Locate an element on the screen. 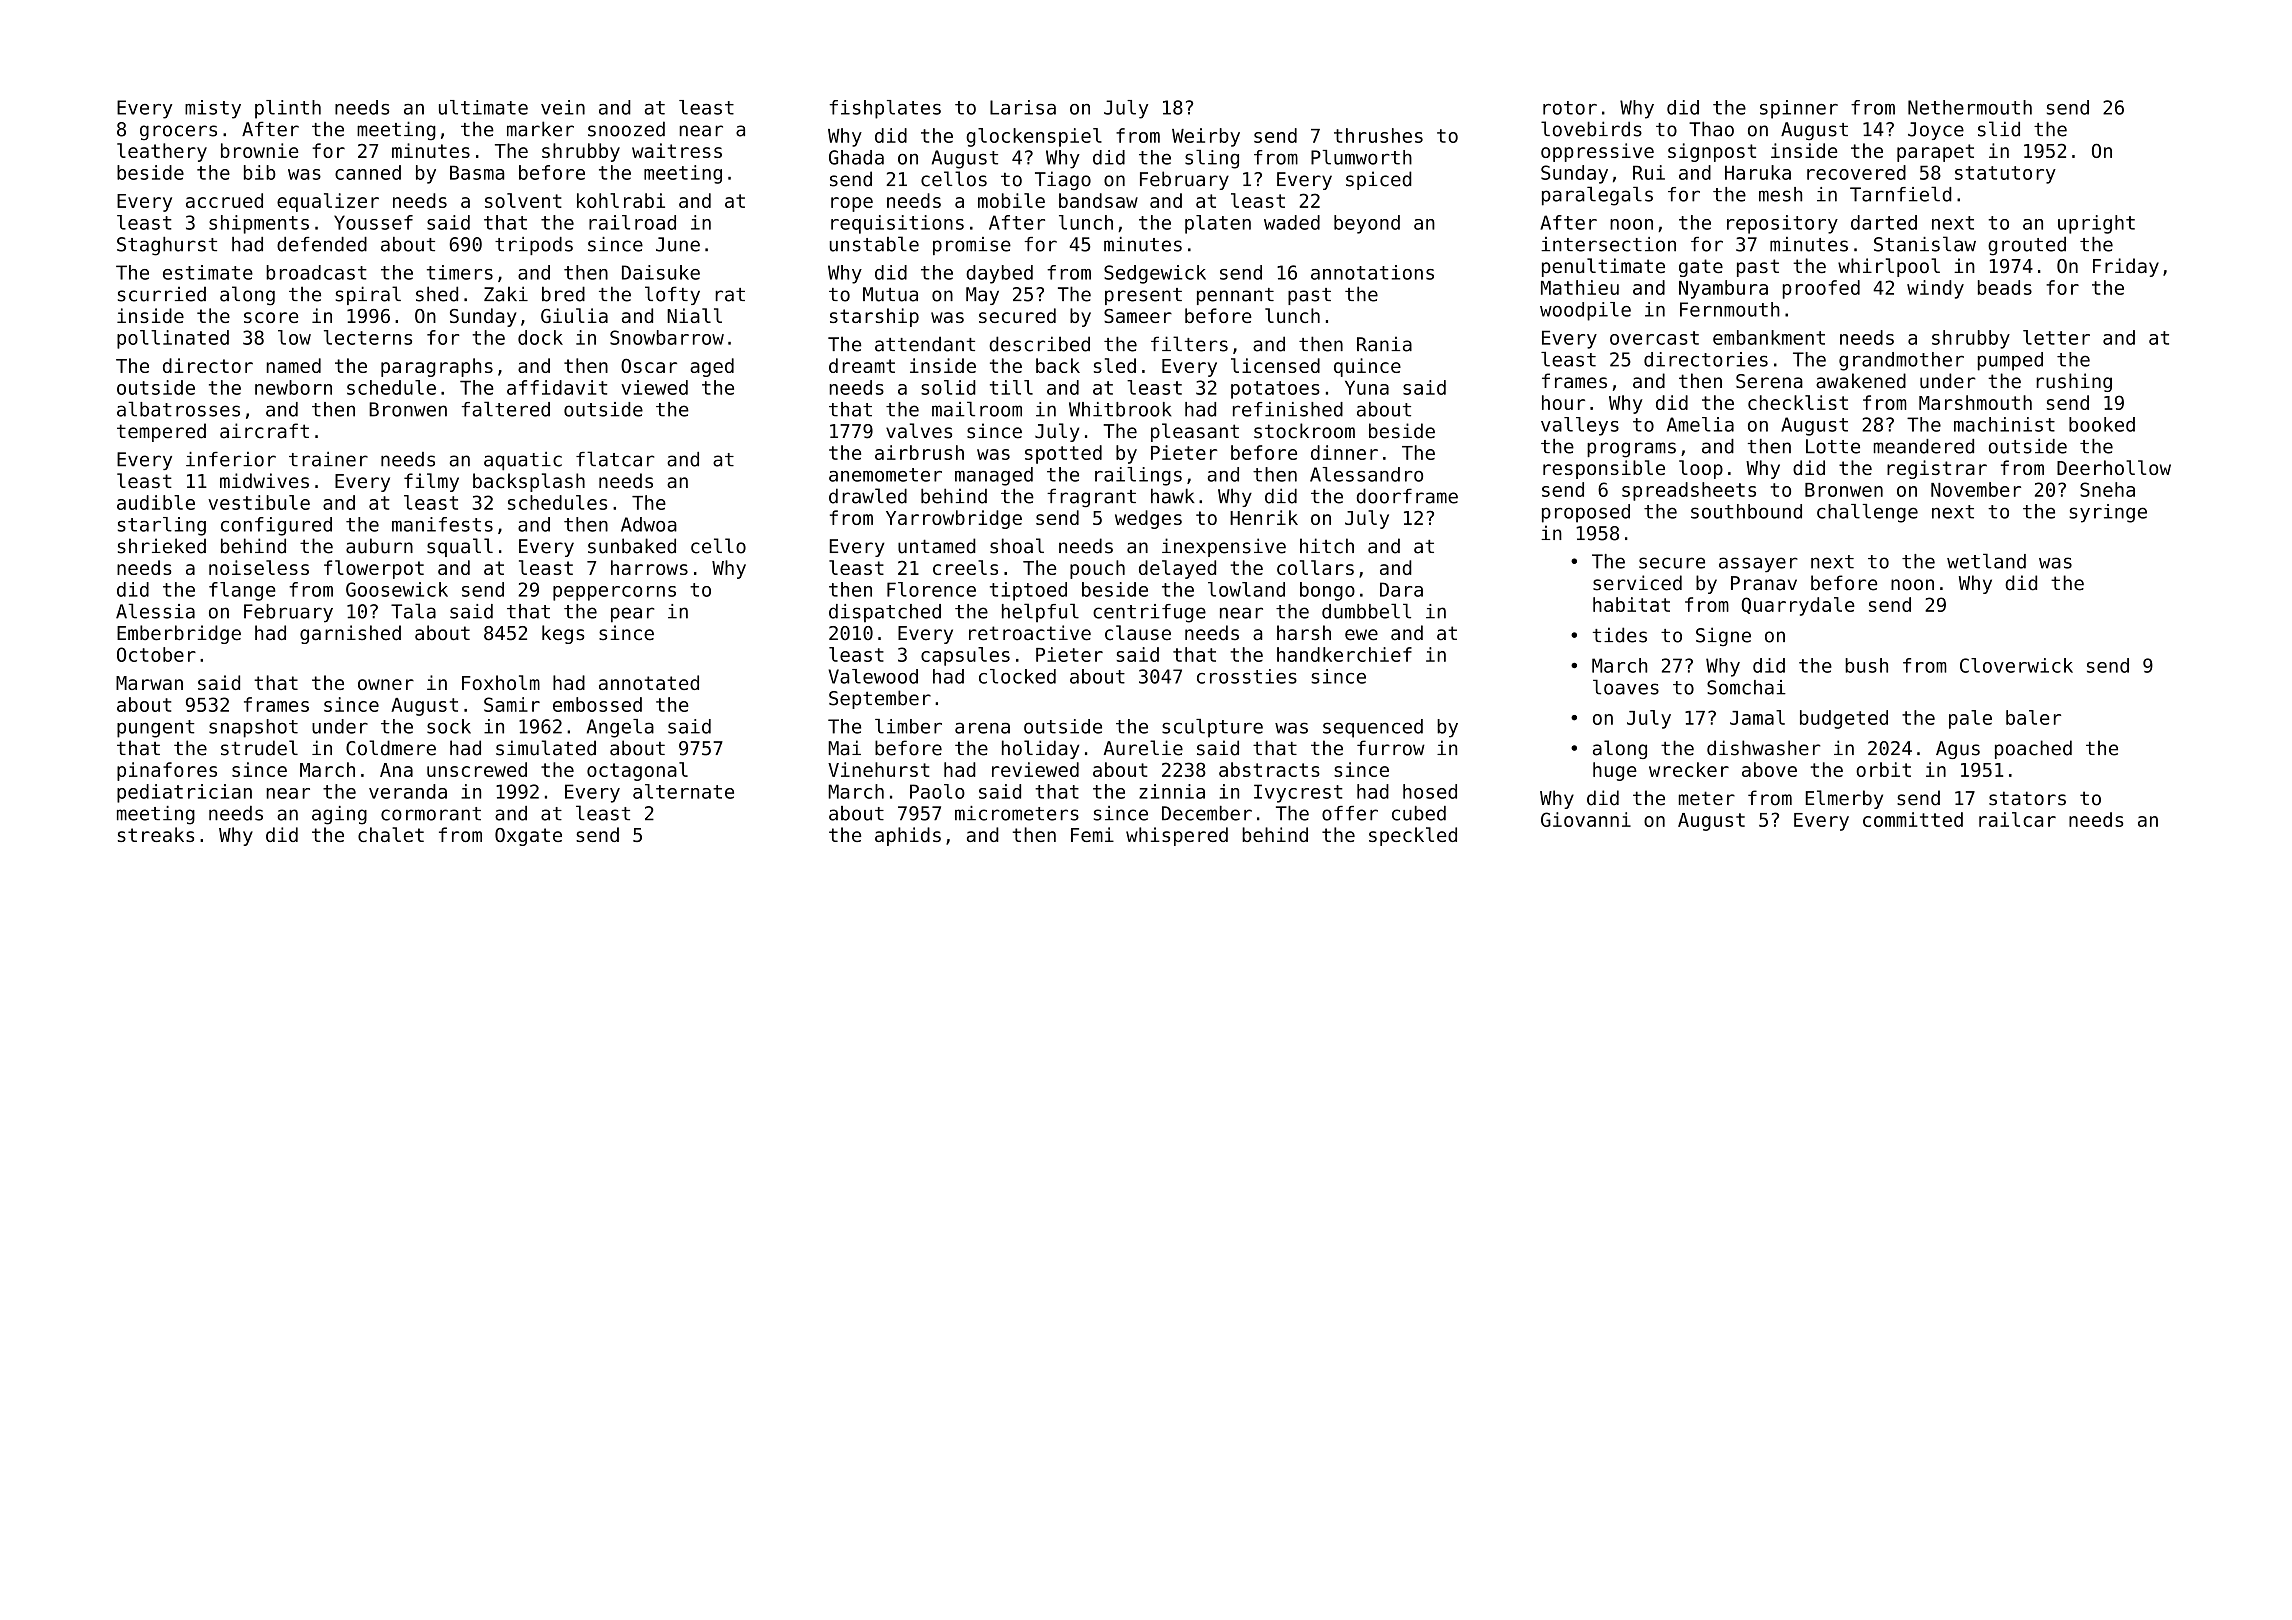 The width and height of the screenshot is (2292, 1620). misty is located at coordinates (213, 109).
